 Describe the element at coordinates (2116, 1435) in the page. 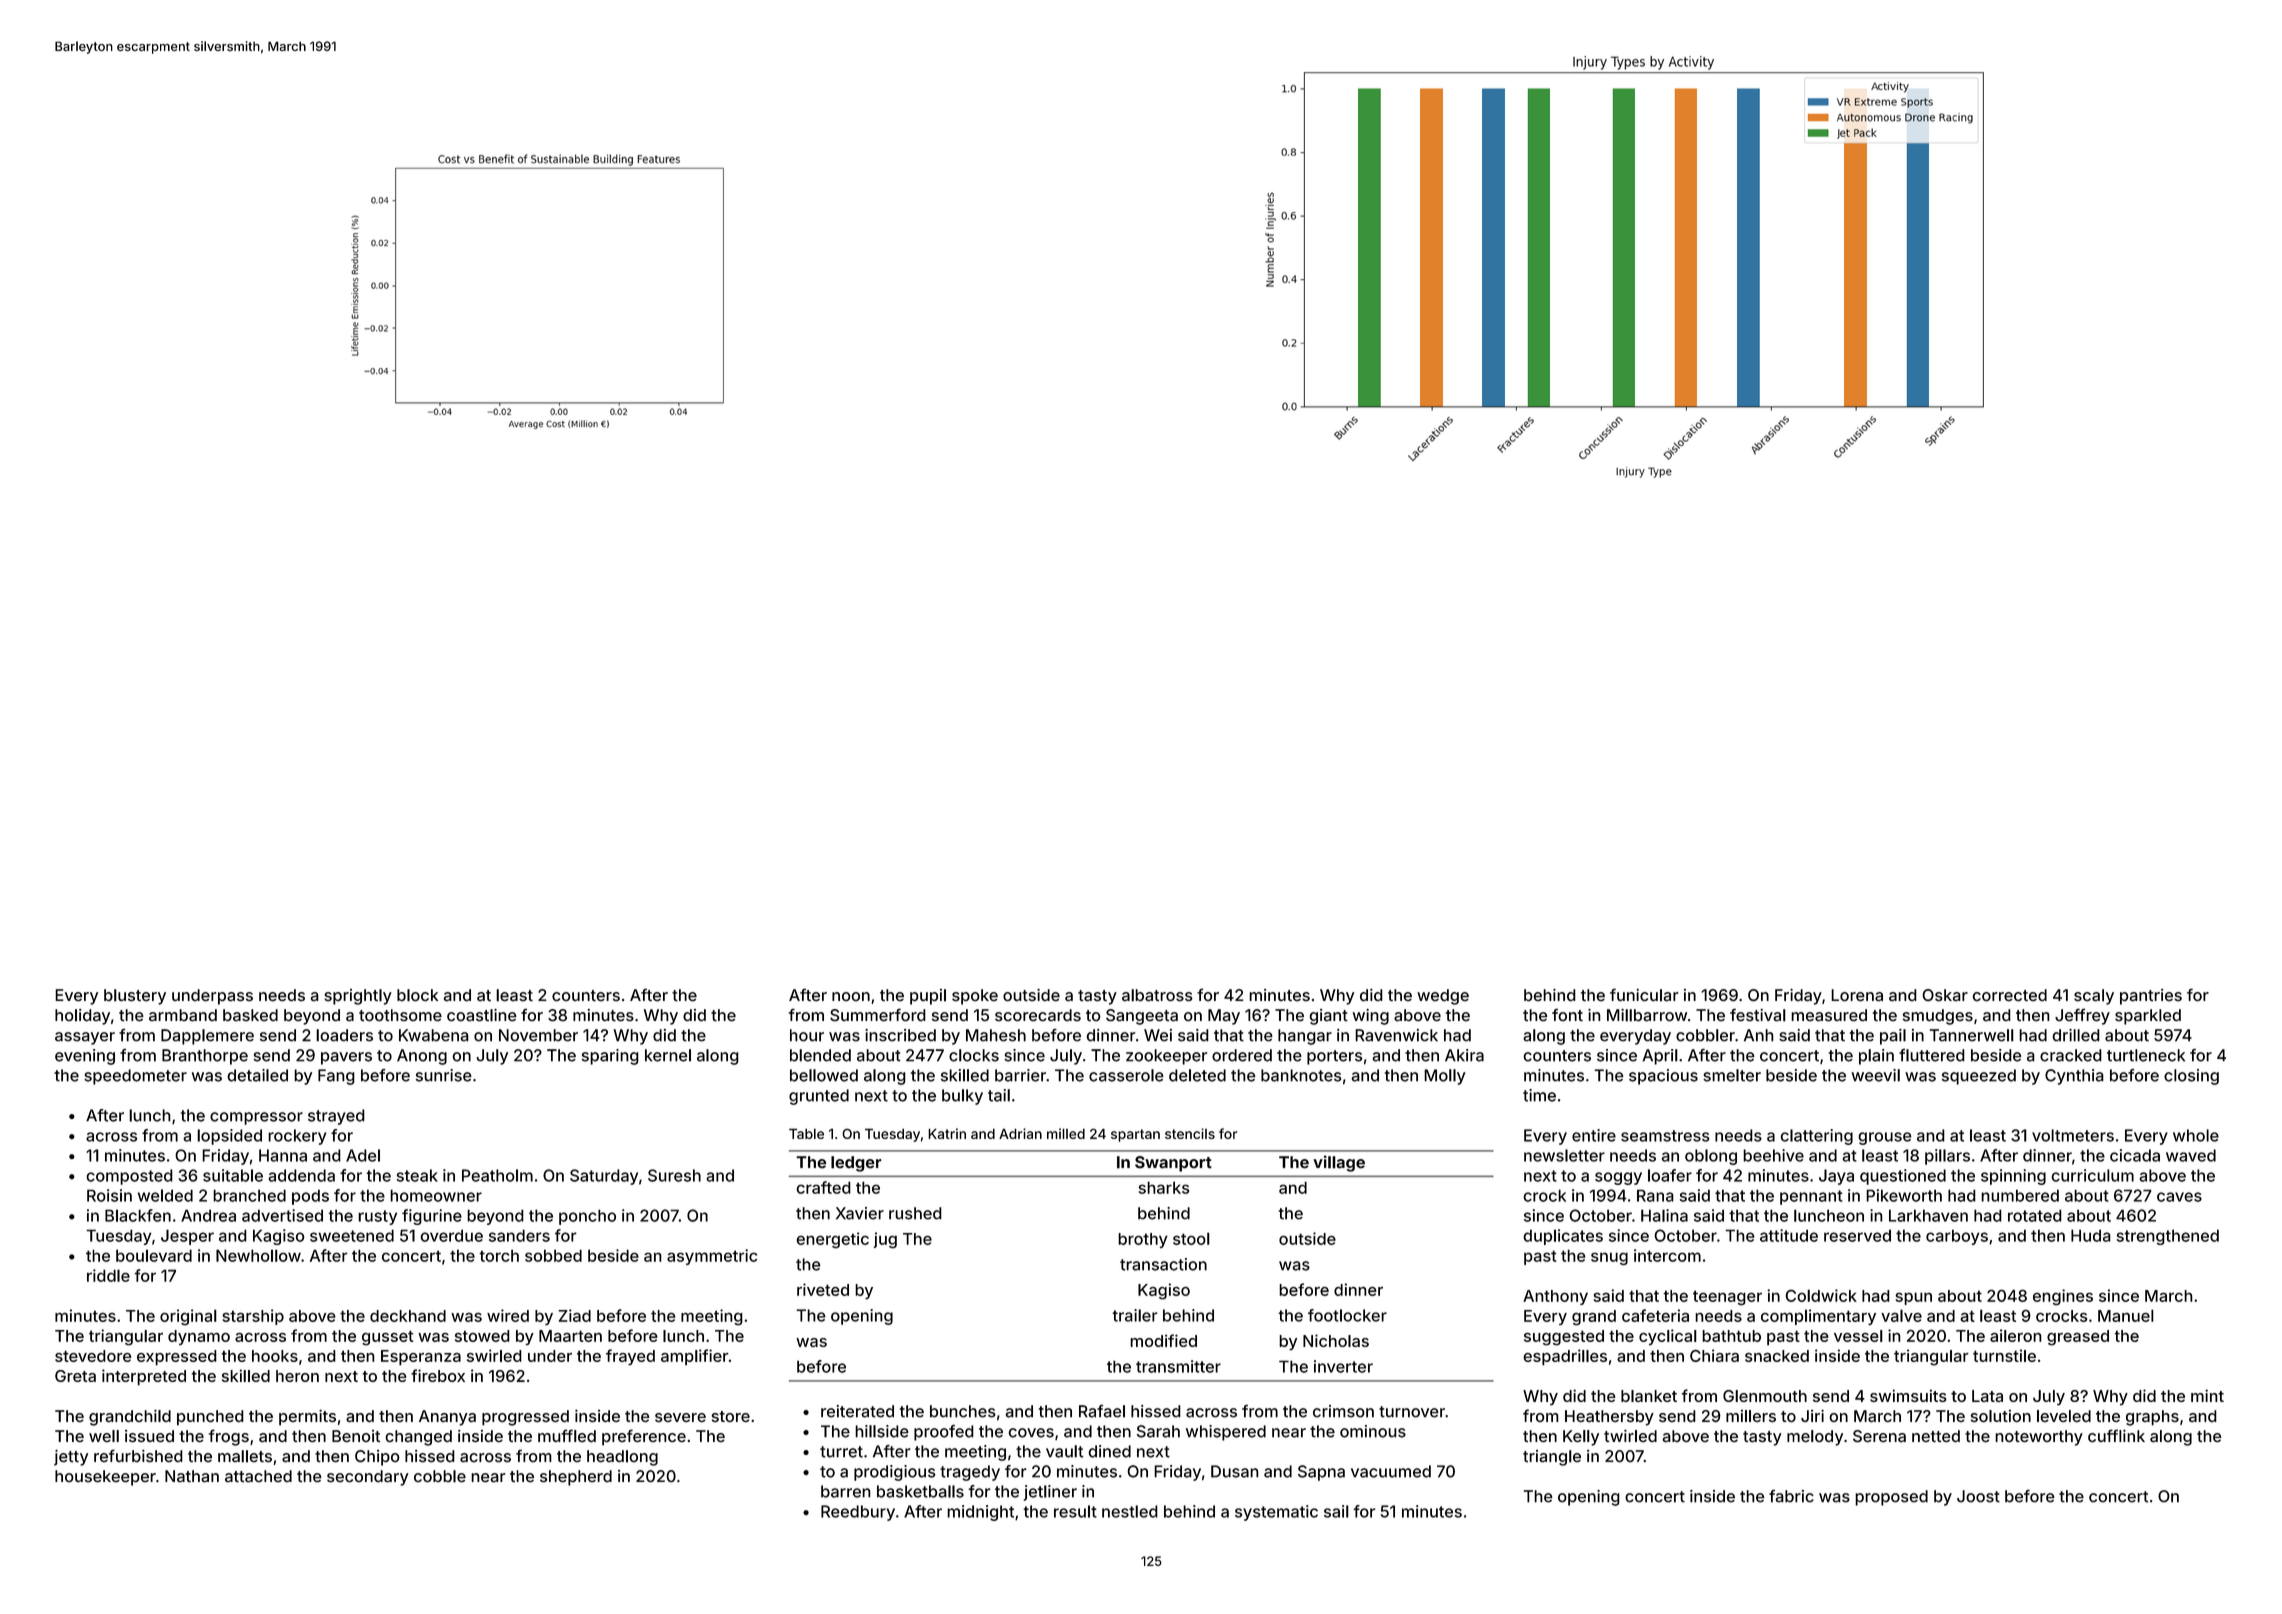

I see `cufflink` at that location.
